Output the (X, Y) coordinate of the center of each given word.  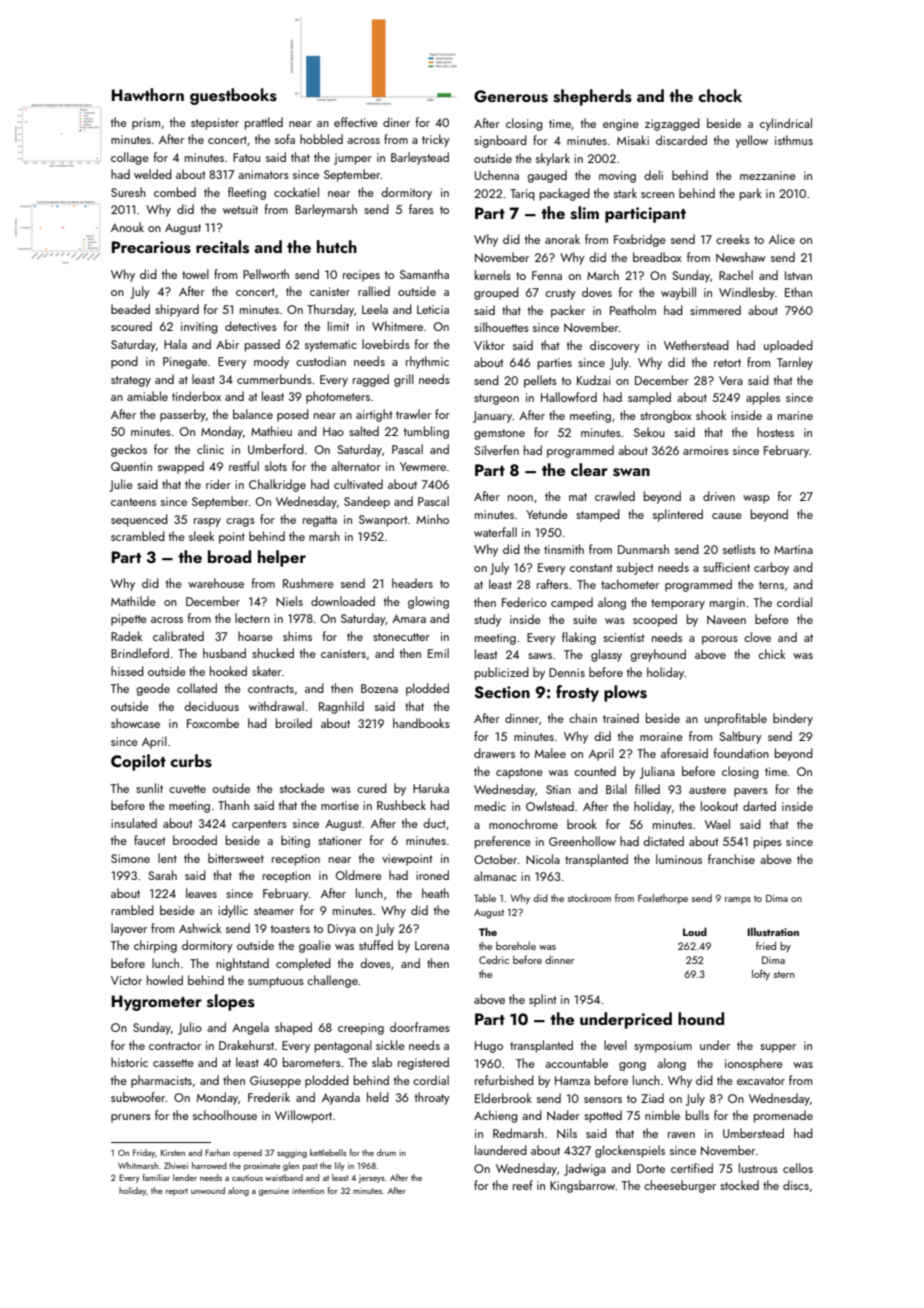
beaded (130, 309)
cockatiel (296, 192)
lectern (252, 618)
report (177, 1192)
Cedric (494, 960)
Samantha (424, 274)
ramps (738, 900)
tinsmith (564, 549)
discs (796, 1185)
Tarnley (795, 363)
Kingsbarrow (582, 1186)
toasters (290, 929)
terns (771, 585)
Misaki (633, 140)
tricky (436, 140)
